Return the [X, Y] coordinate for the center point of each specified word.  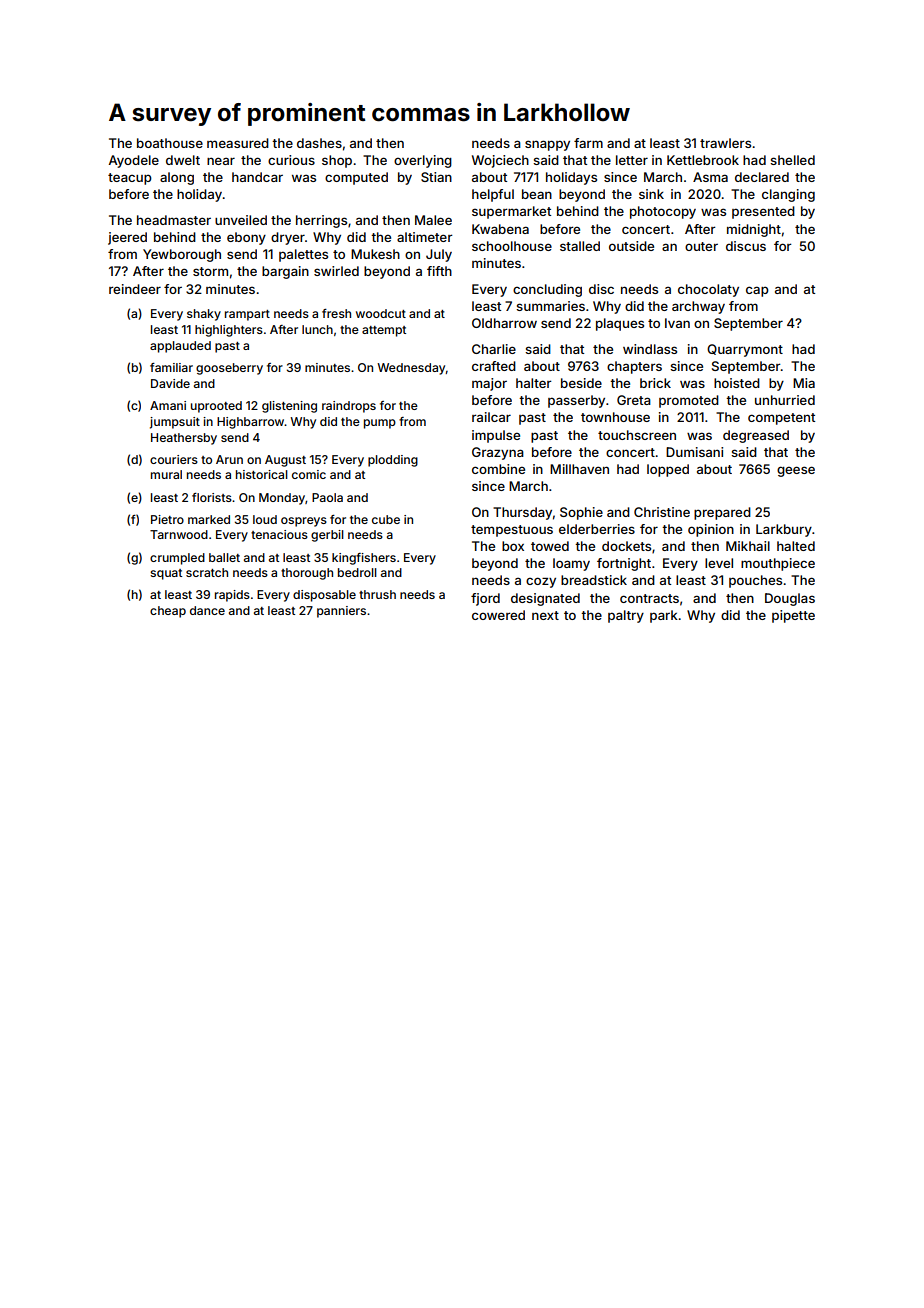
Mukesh [375, 254]
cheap [168, 612]
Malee [433, 220]
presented [763, 212]
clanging [788, 195]
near [221, 161]
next [545, 615]
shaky [204, 315]
